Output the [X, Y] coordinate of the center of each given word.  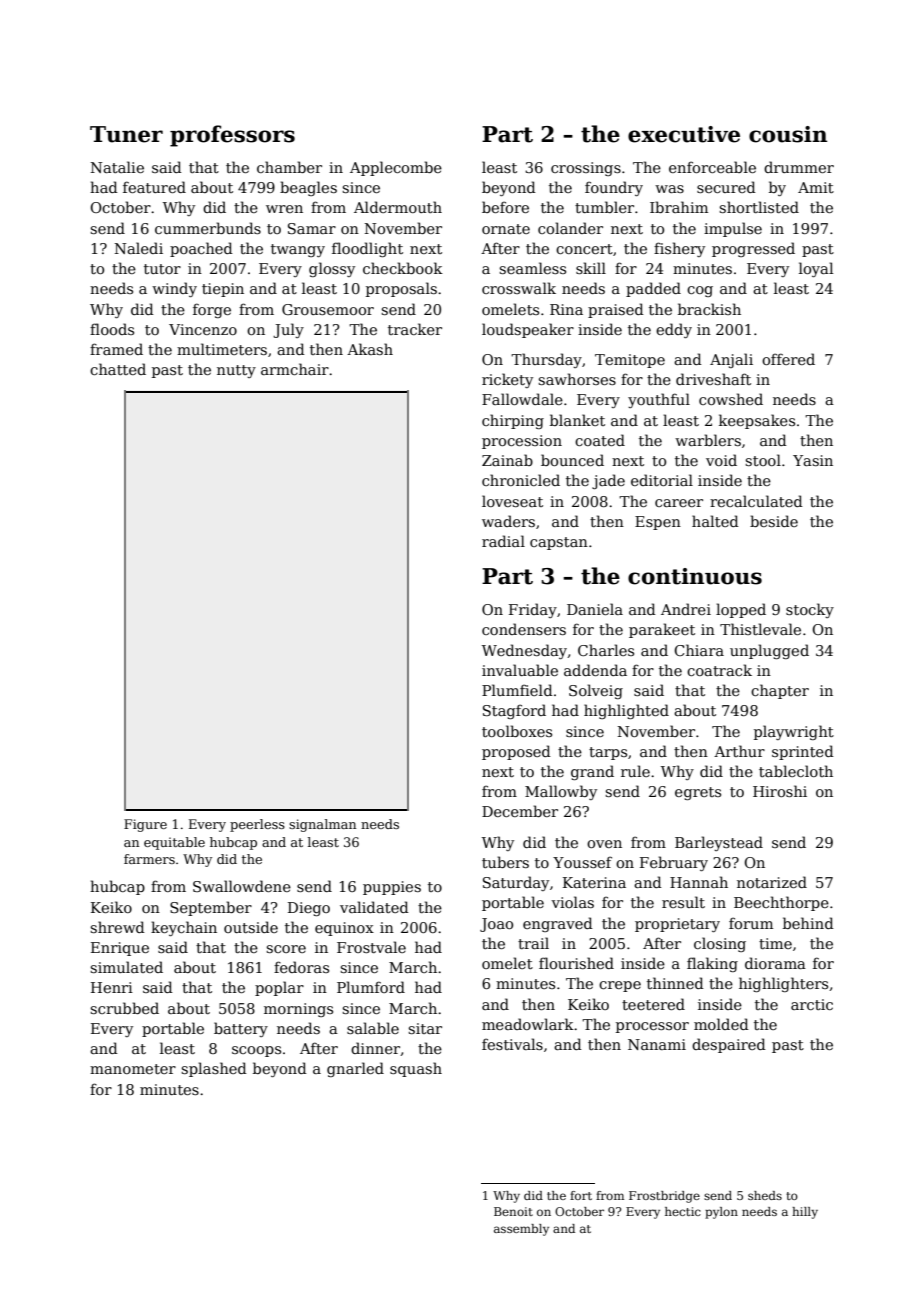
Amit [816, 187]
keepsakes [757, 421]
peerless [257, 825]
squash [416, 1069]
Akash [370, 349]
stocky [810, 610]
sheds [765, 1195]
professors [232, 136]
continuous [695, 576]
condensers [524, 629]
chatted [118, 369]
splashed [214, 1069]
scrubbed [124, 1008]
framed [116, 349]
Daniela [595, 609]
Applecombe [396, 168]
